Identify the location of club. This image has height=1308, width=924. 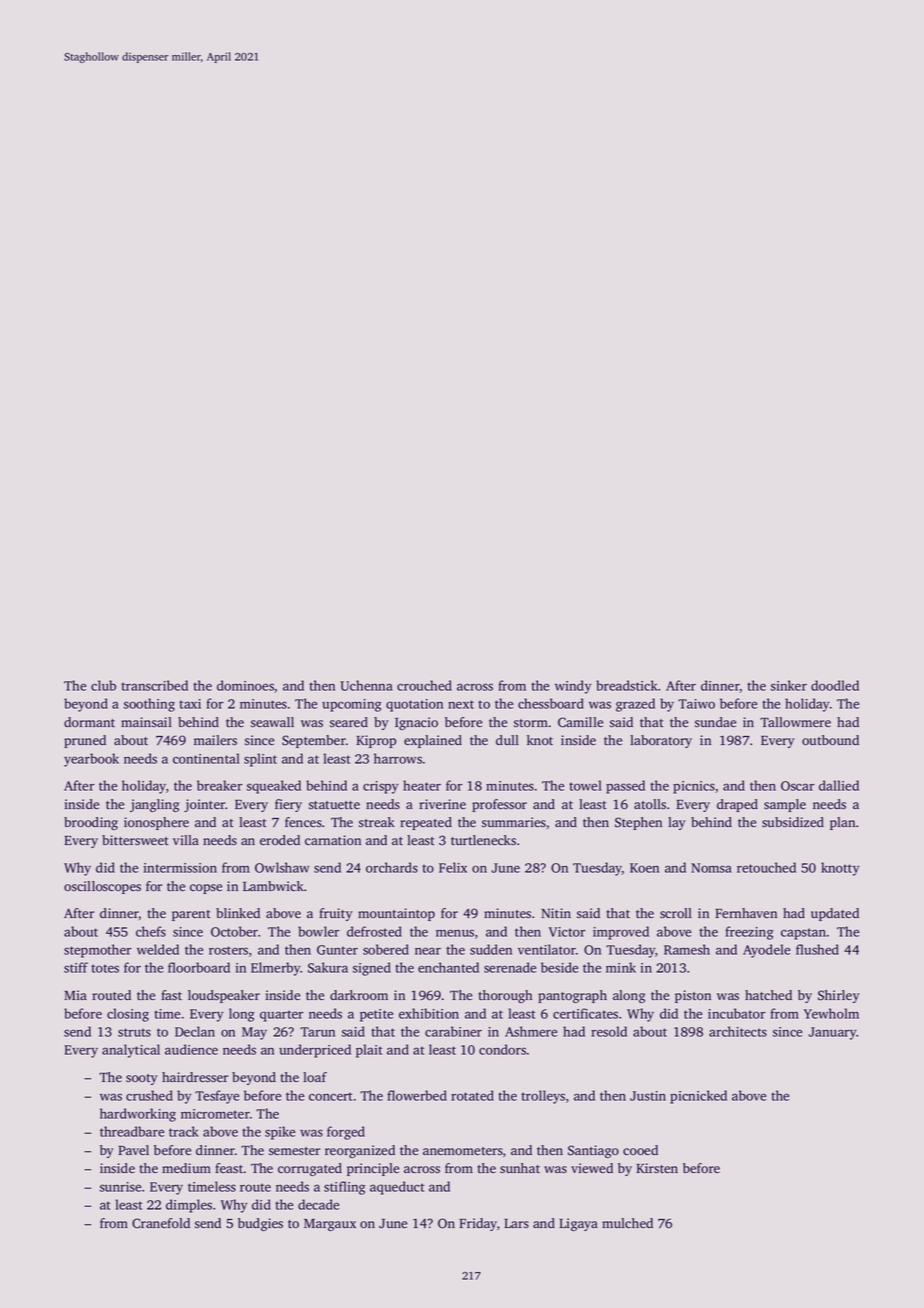
(103, 685).
